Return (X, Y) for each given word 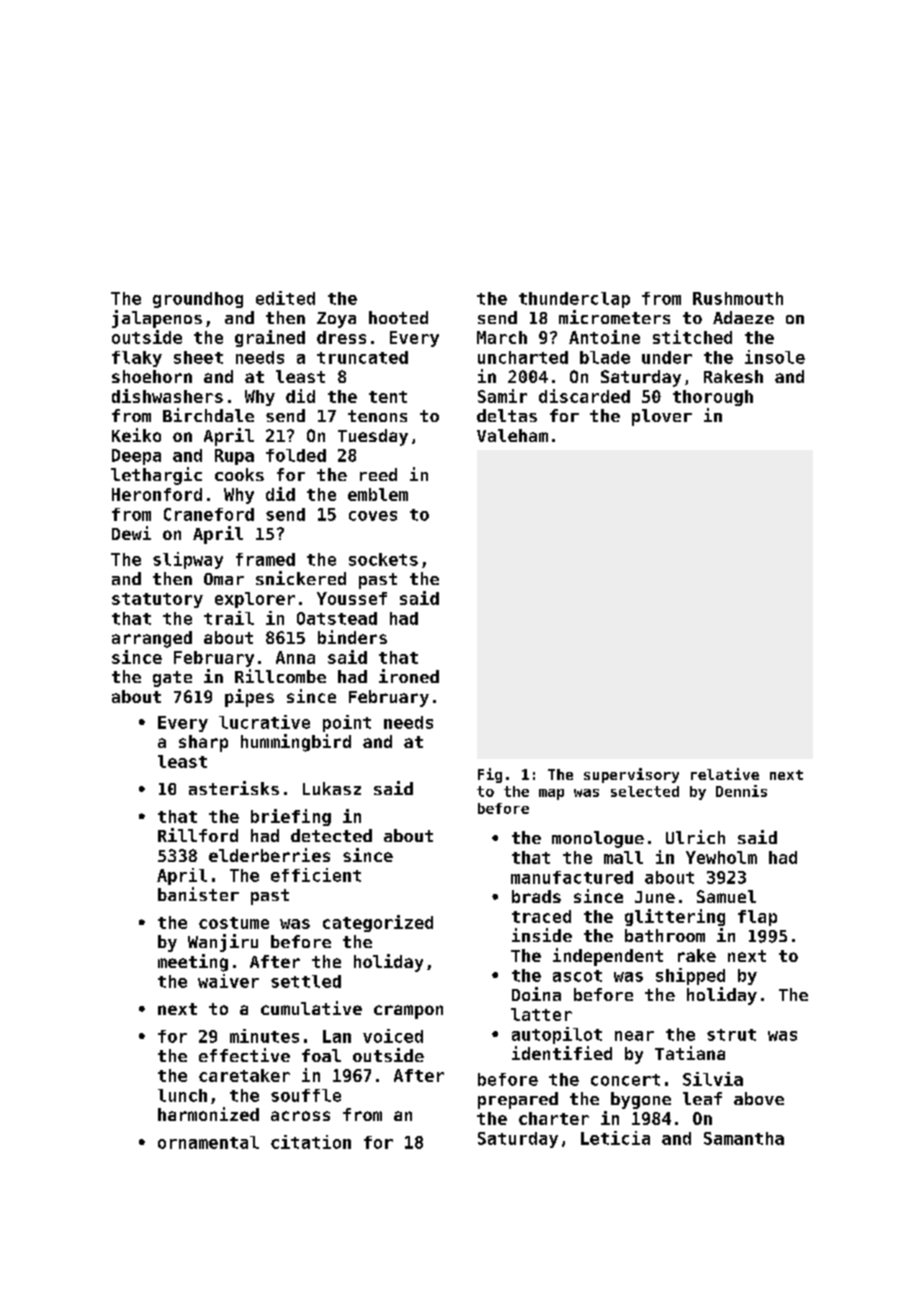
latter (541, 1014)
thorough (713, 398)
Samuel (726, 896)
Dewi (131, 533)
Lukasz (332, 788)
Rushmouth (738, 298)
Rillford (198, 835)
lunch (182, 1095)
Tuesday (373, 437)
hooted (398, 317)
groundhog (198, 300)
